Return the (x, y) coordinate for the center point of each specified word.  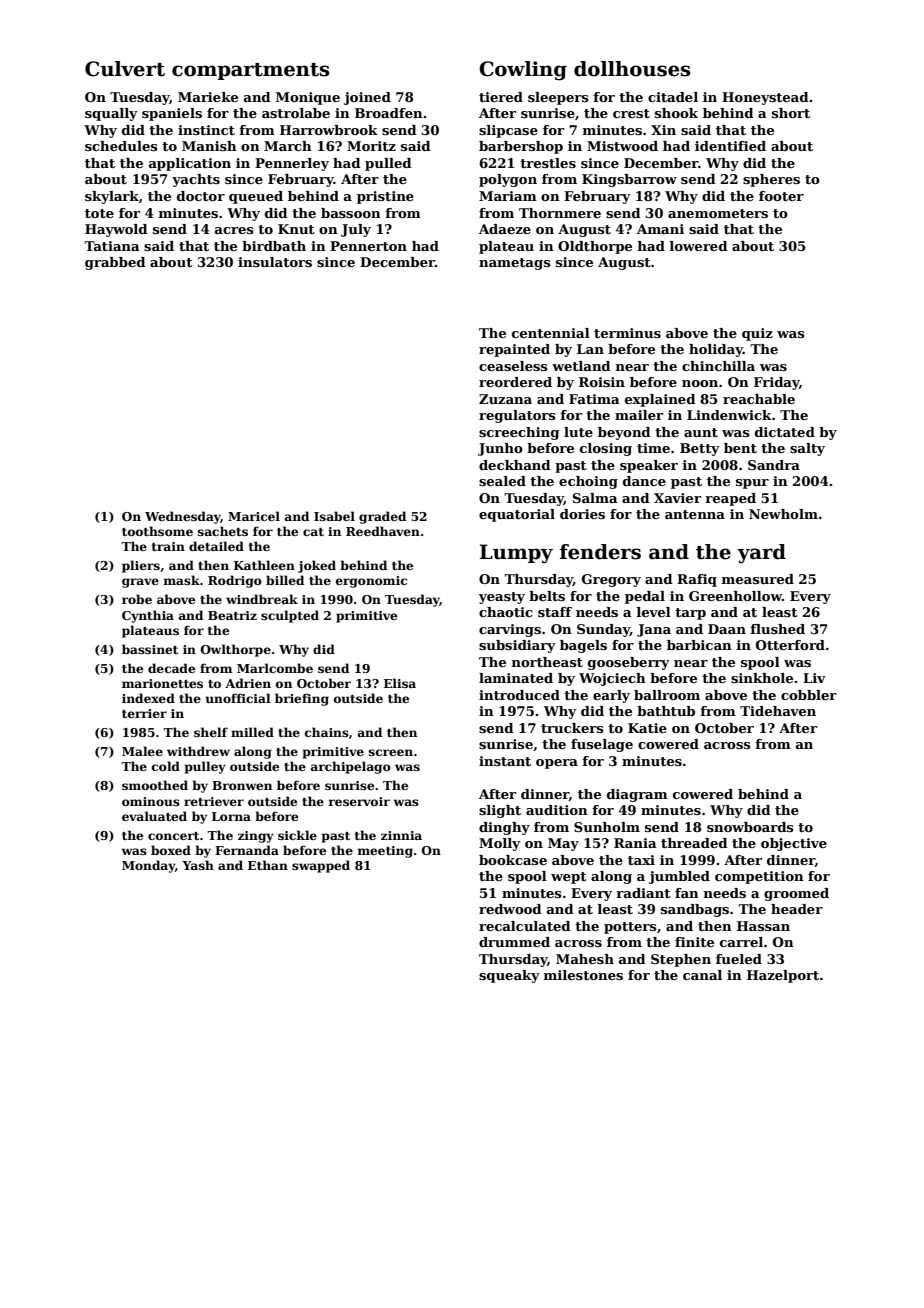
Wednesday (183, 517)
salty (807, 449)
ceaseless (513, 366)
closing (606, 449)
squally (111, 114)
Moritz (371, 146)
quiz (757, 334)
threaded (694, 843)
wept (569, 878)
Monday (148, 866)
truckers (572, 728)
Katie (647, 728)
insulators (275, 262)
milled (252, 732)
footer (781, 196)
